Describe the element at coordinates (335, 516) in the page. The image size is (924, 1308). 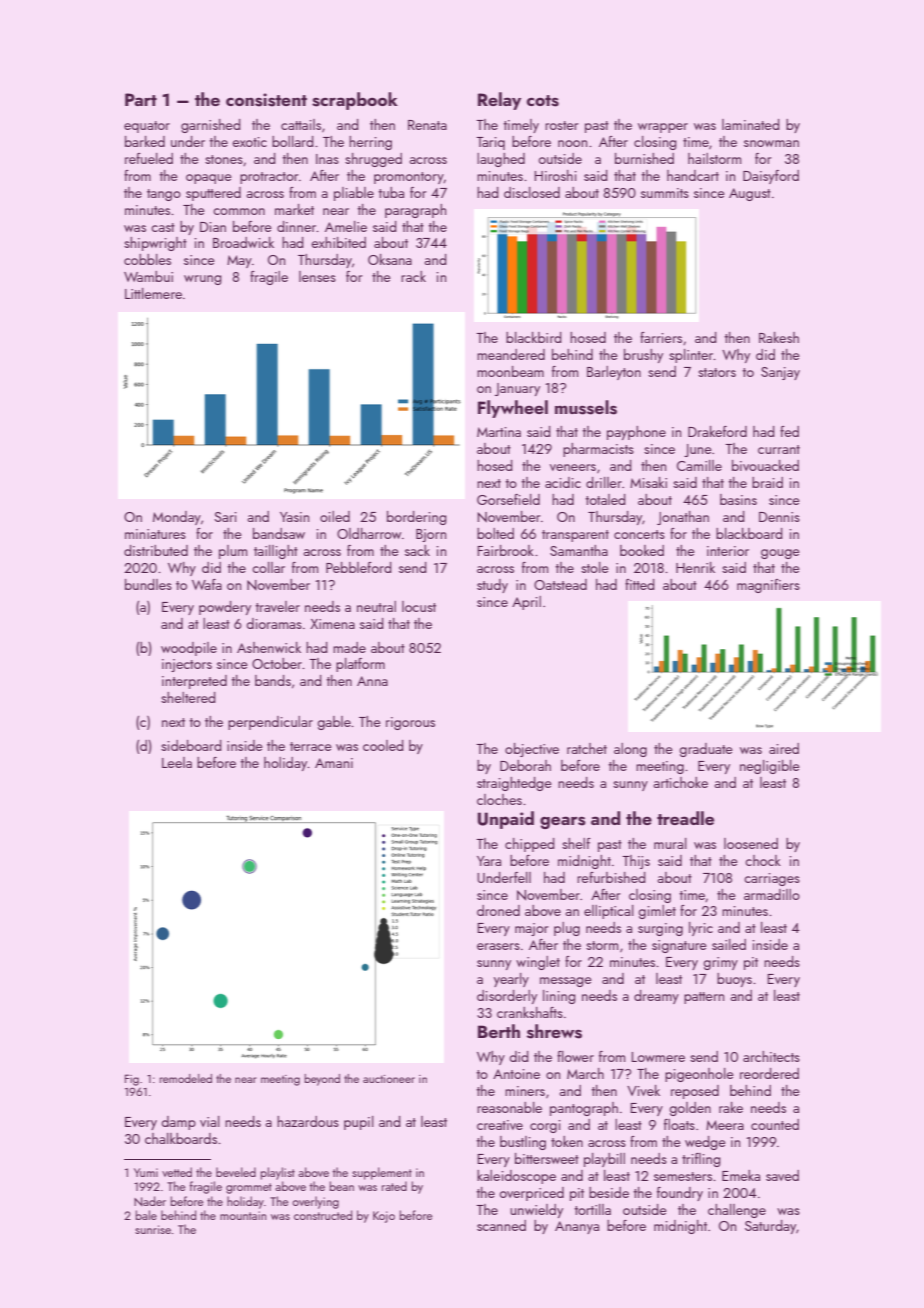
I see `oiled` at that location.
